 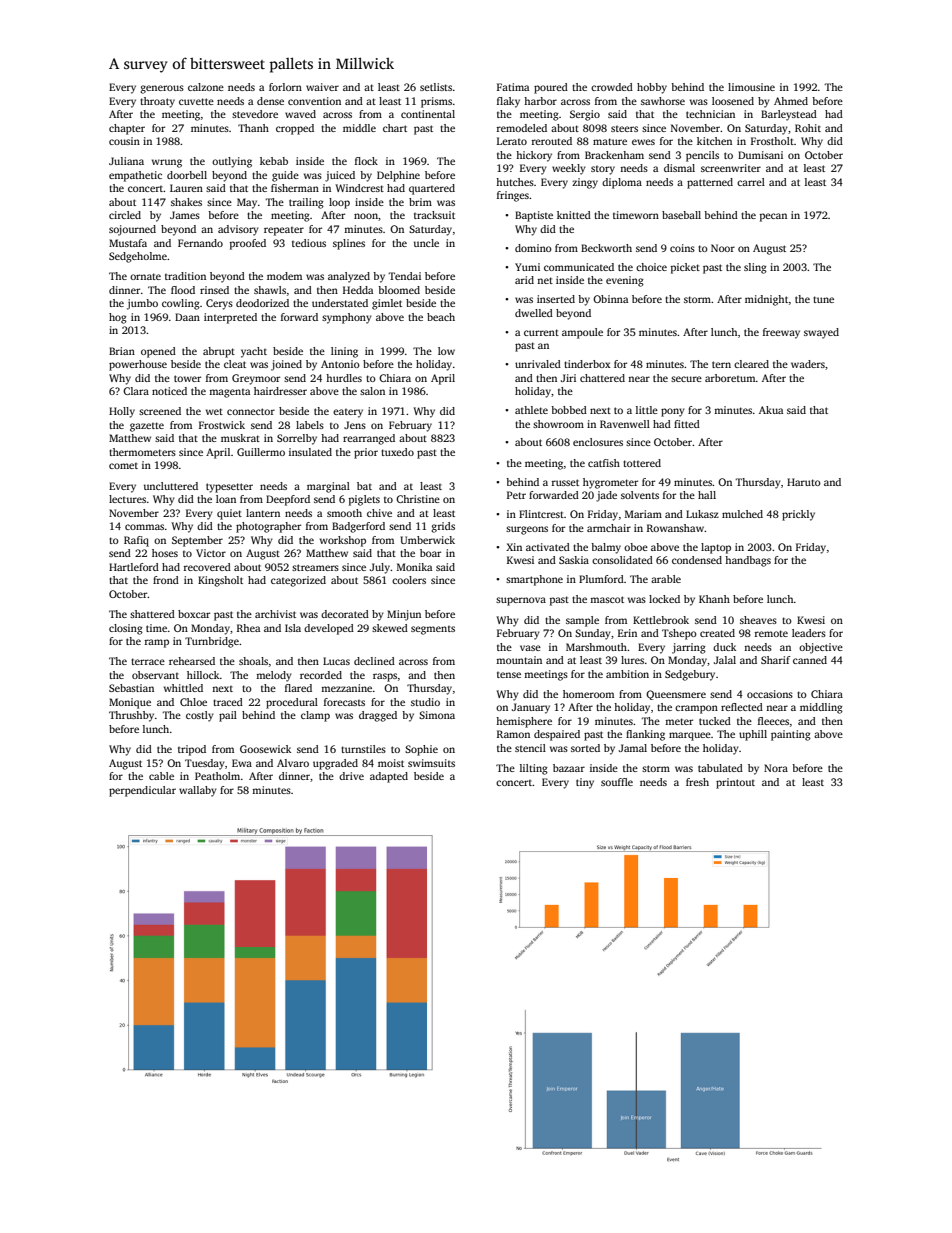 What do you see at coordinates (791, 101) in the document?
I see `Ahmed` at bounding box center [791, 101].
